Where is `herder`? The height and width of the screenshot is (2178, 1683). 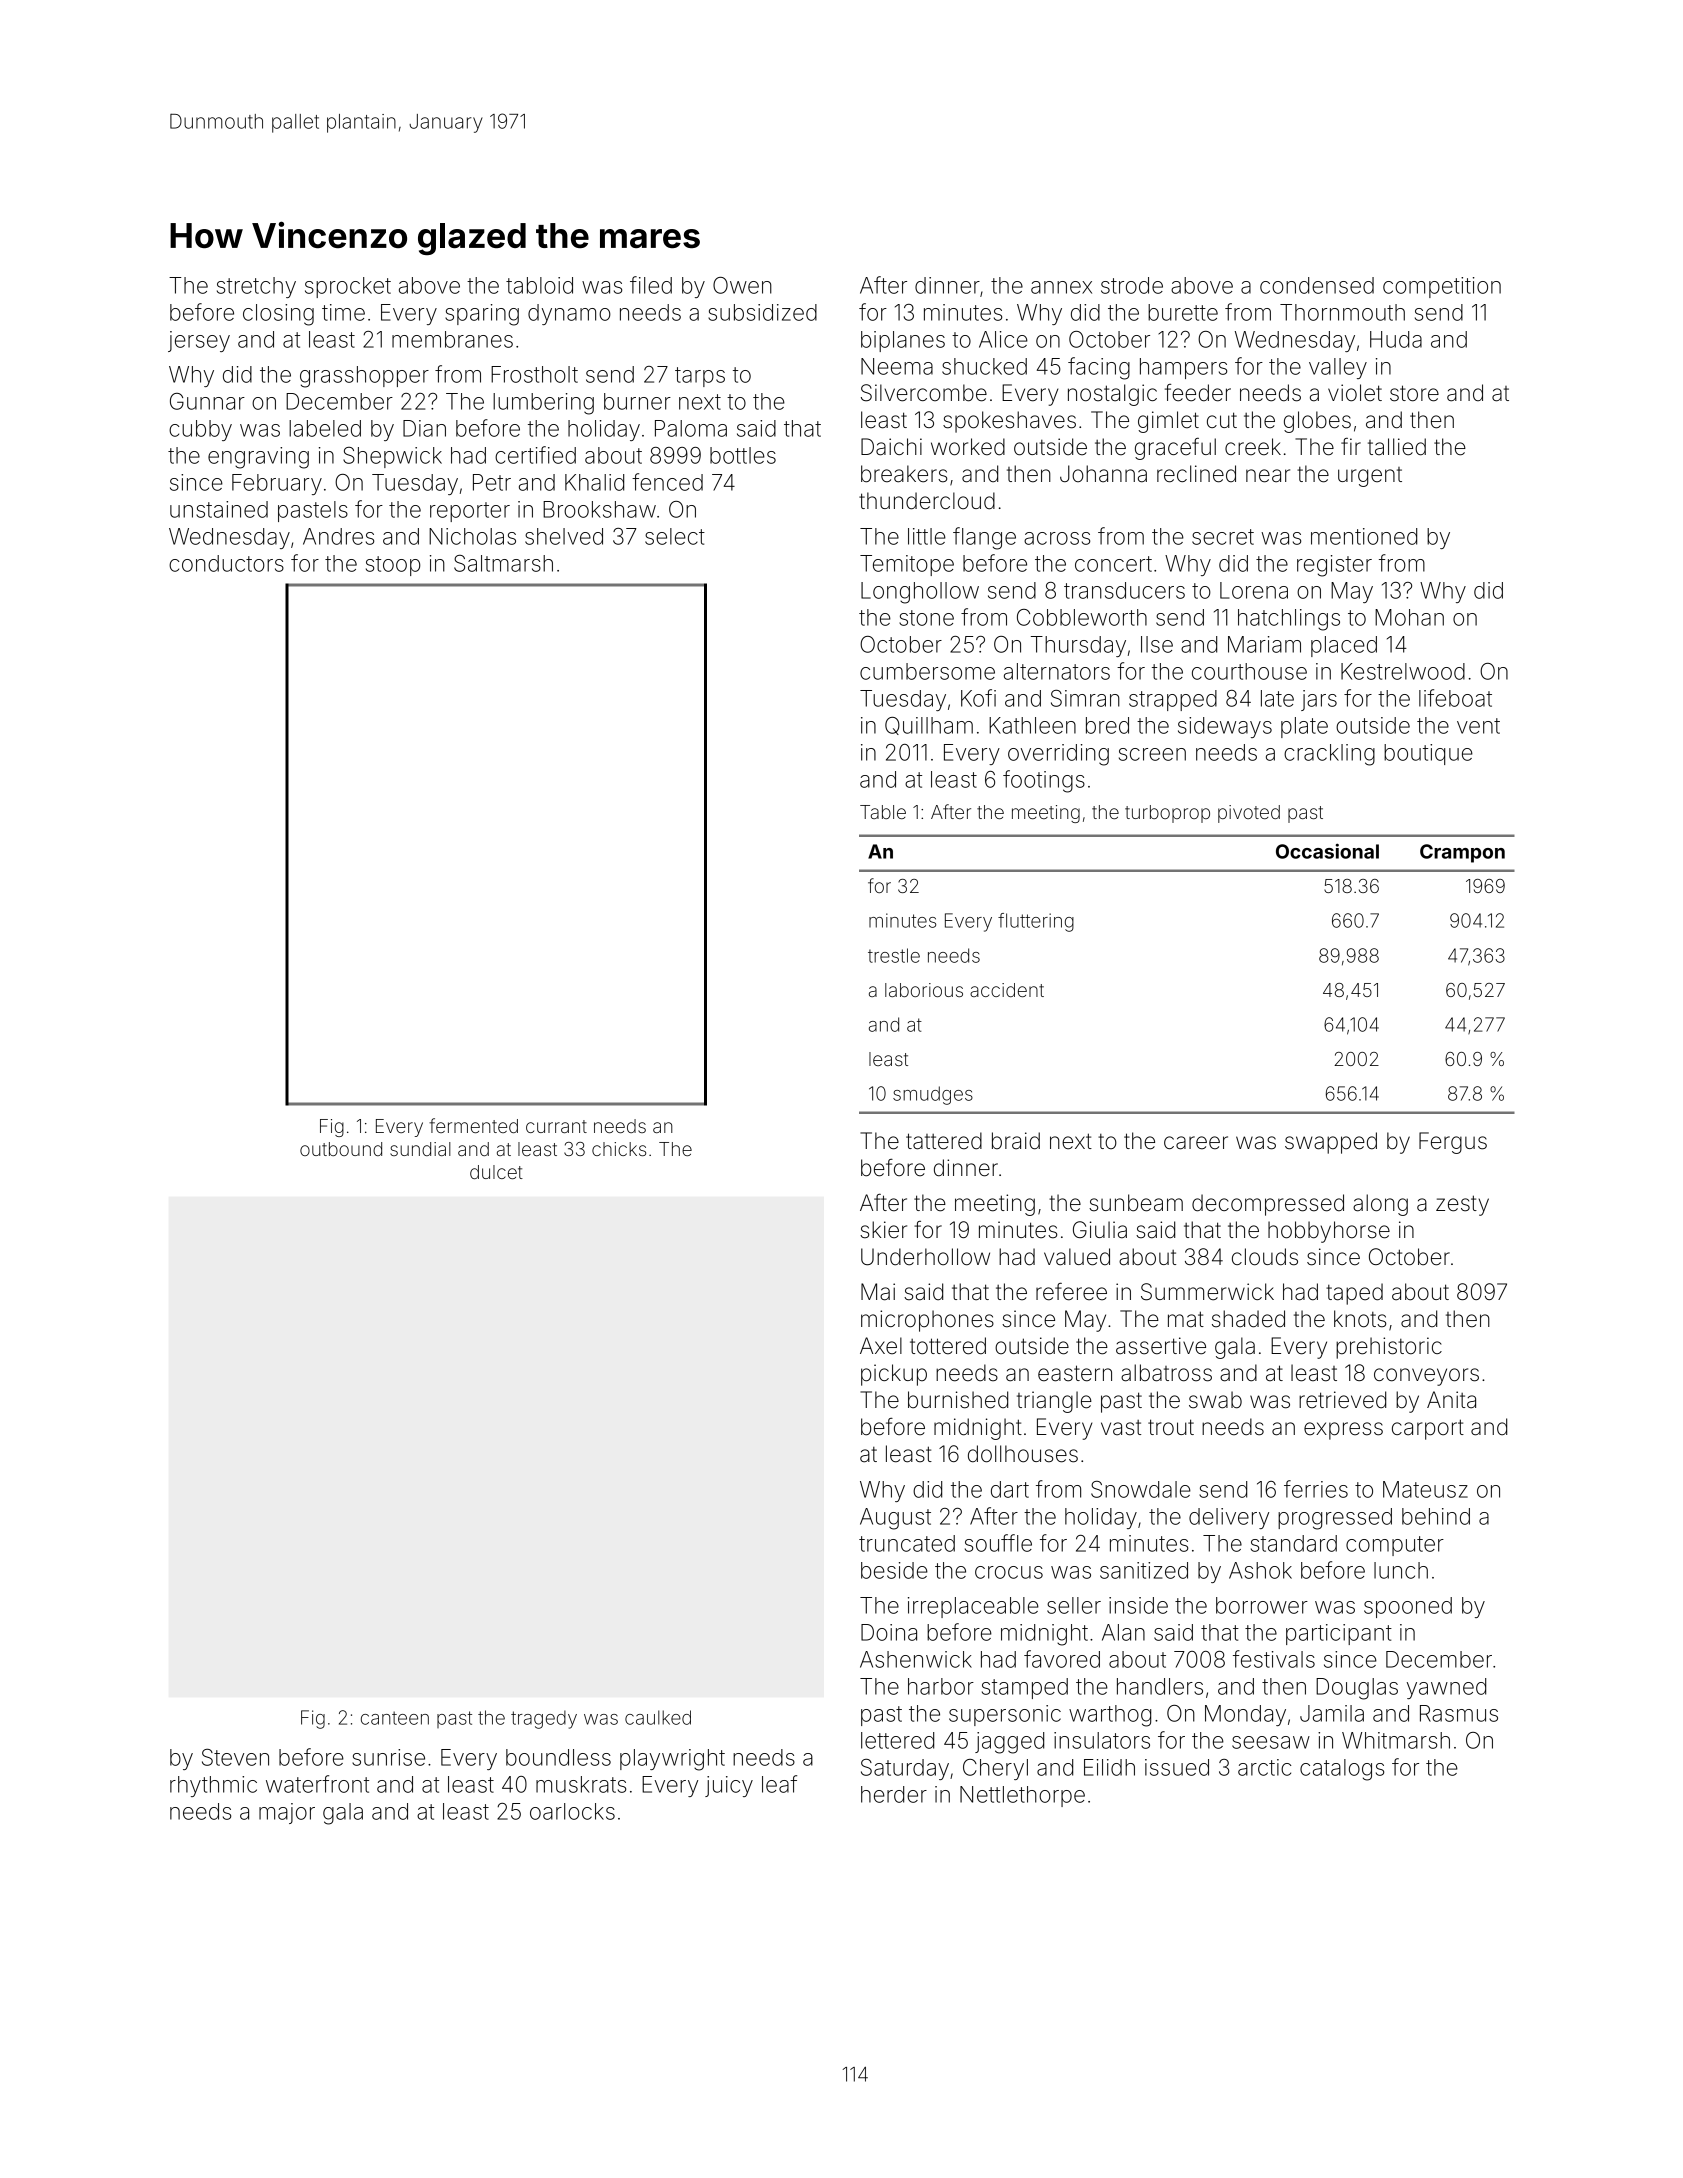 herder is located at coordinates (894, 1794).
